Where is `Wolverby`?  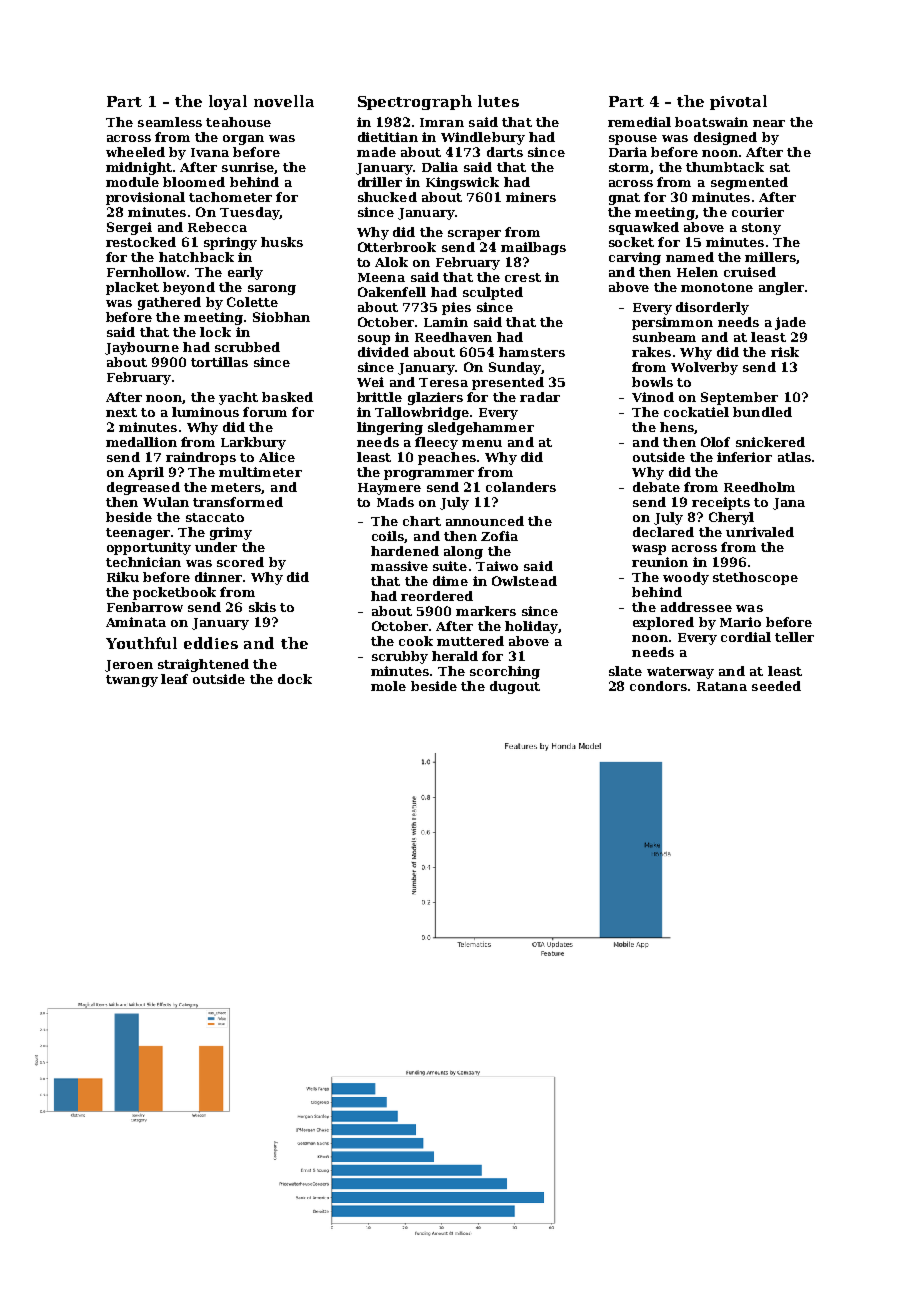
Wolverby is located at coordinates (704, 368).
